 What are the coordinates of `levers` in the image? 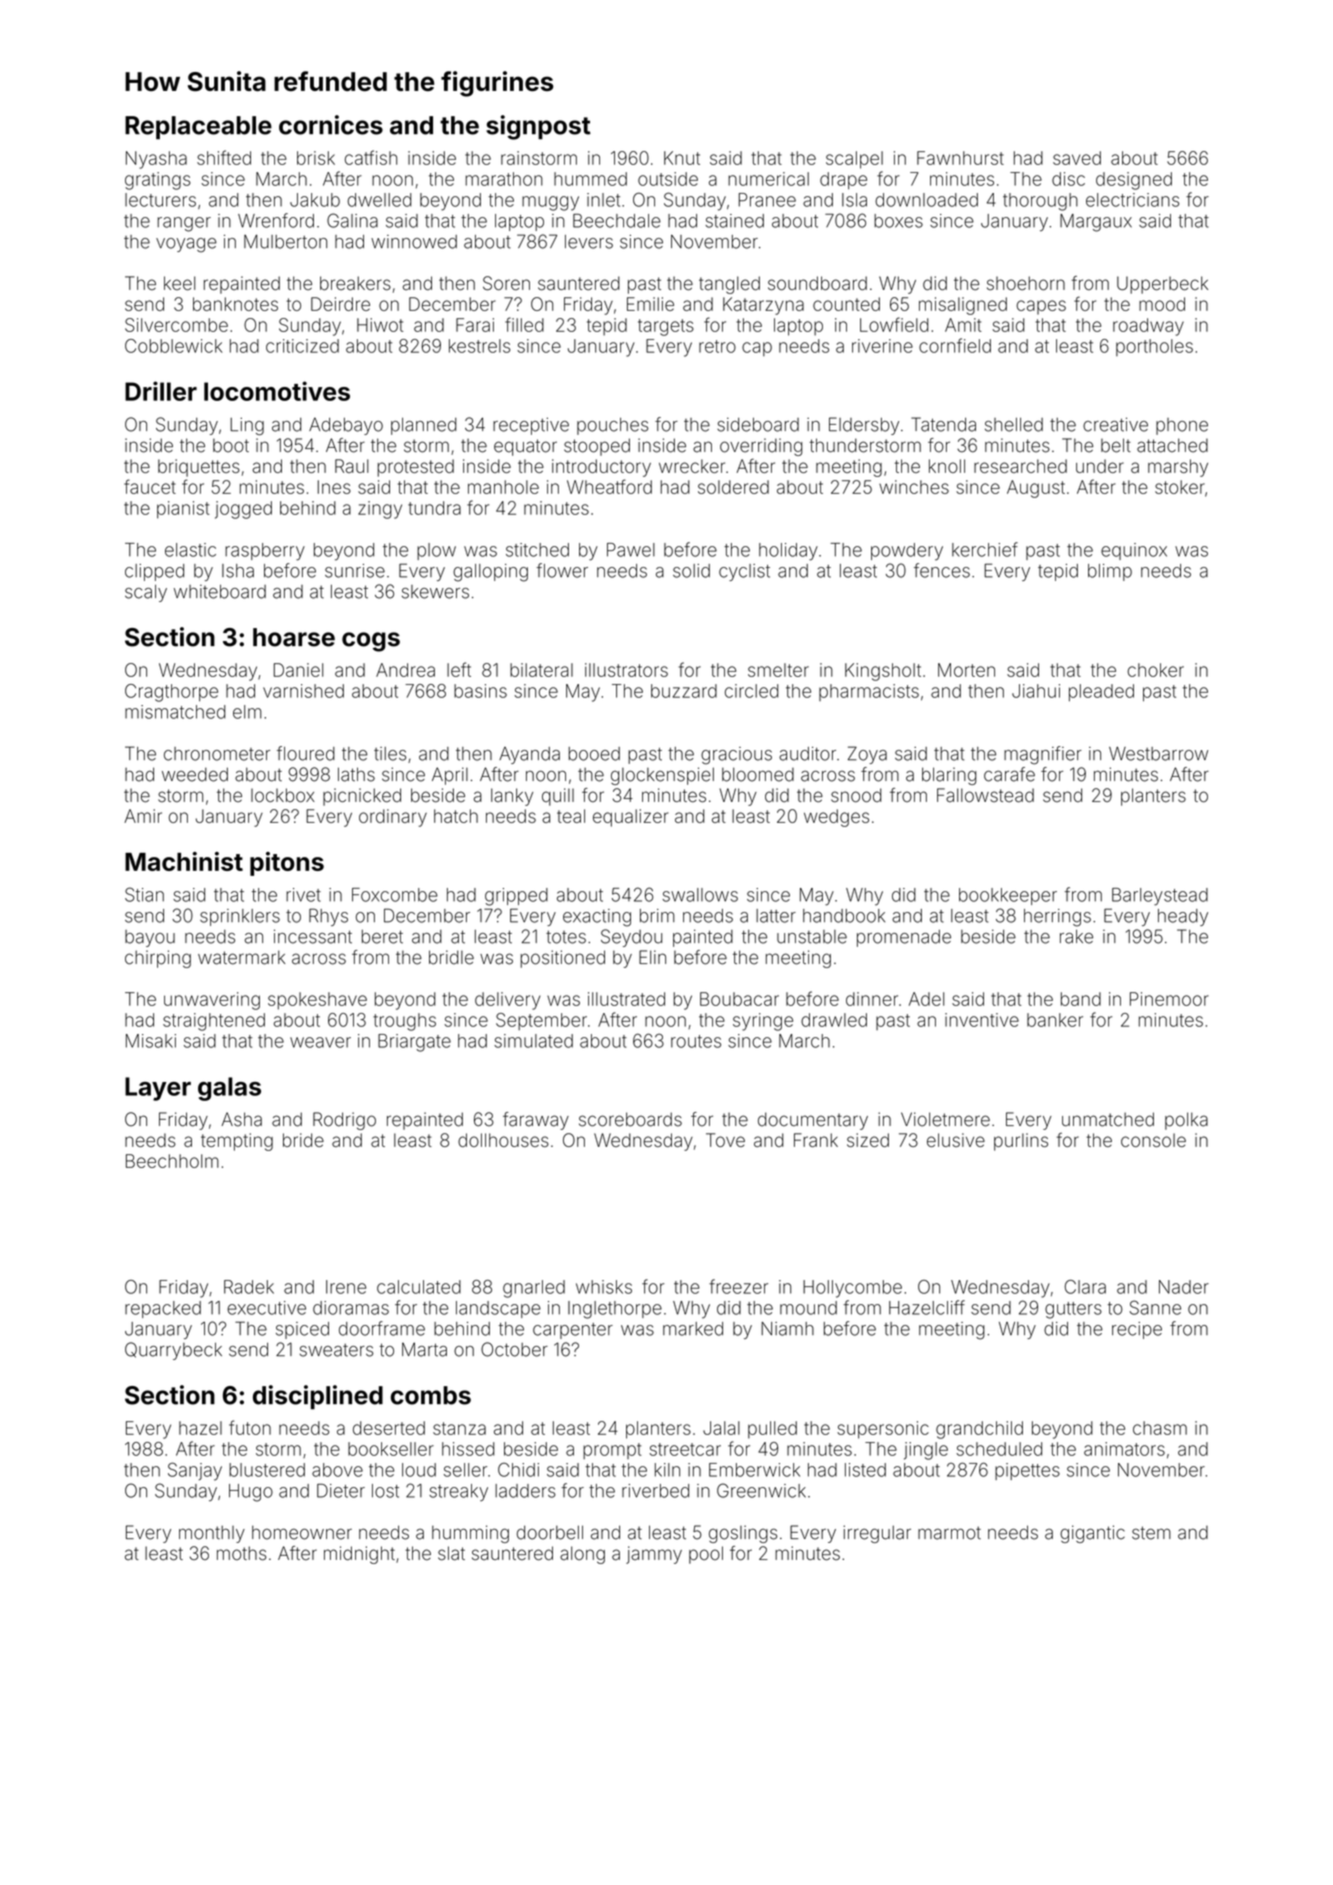 It's located at (589, 242).
